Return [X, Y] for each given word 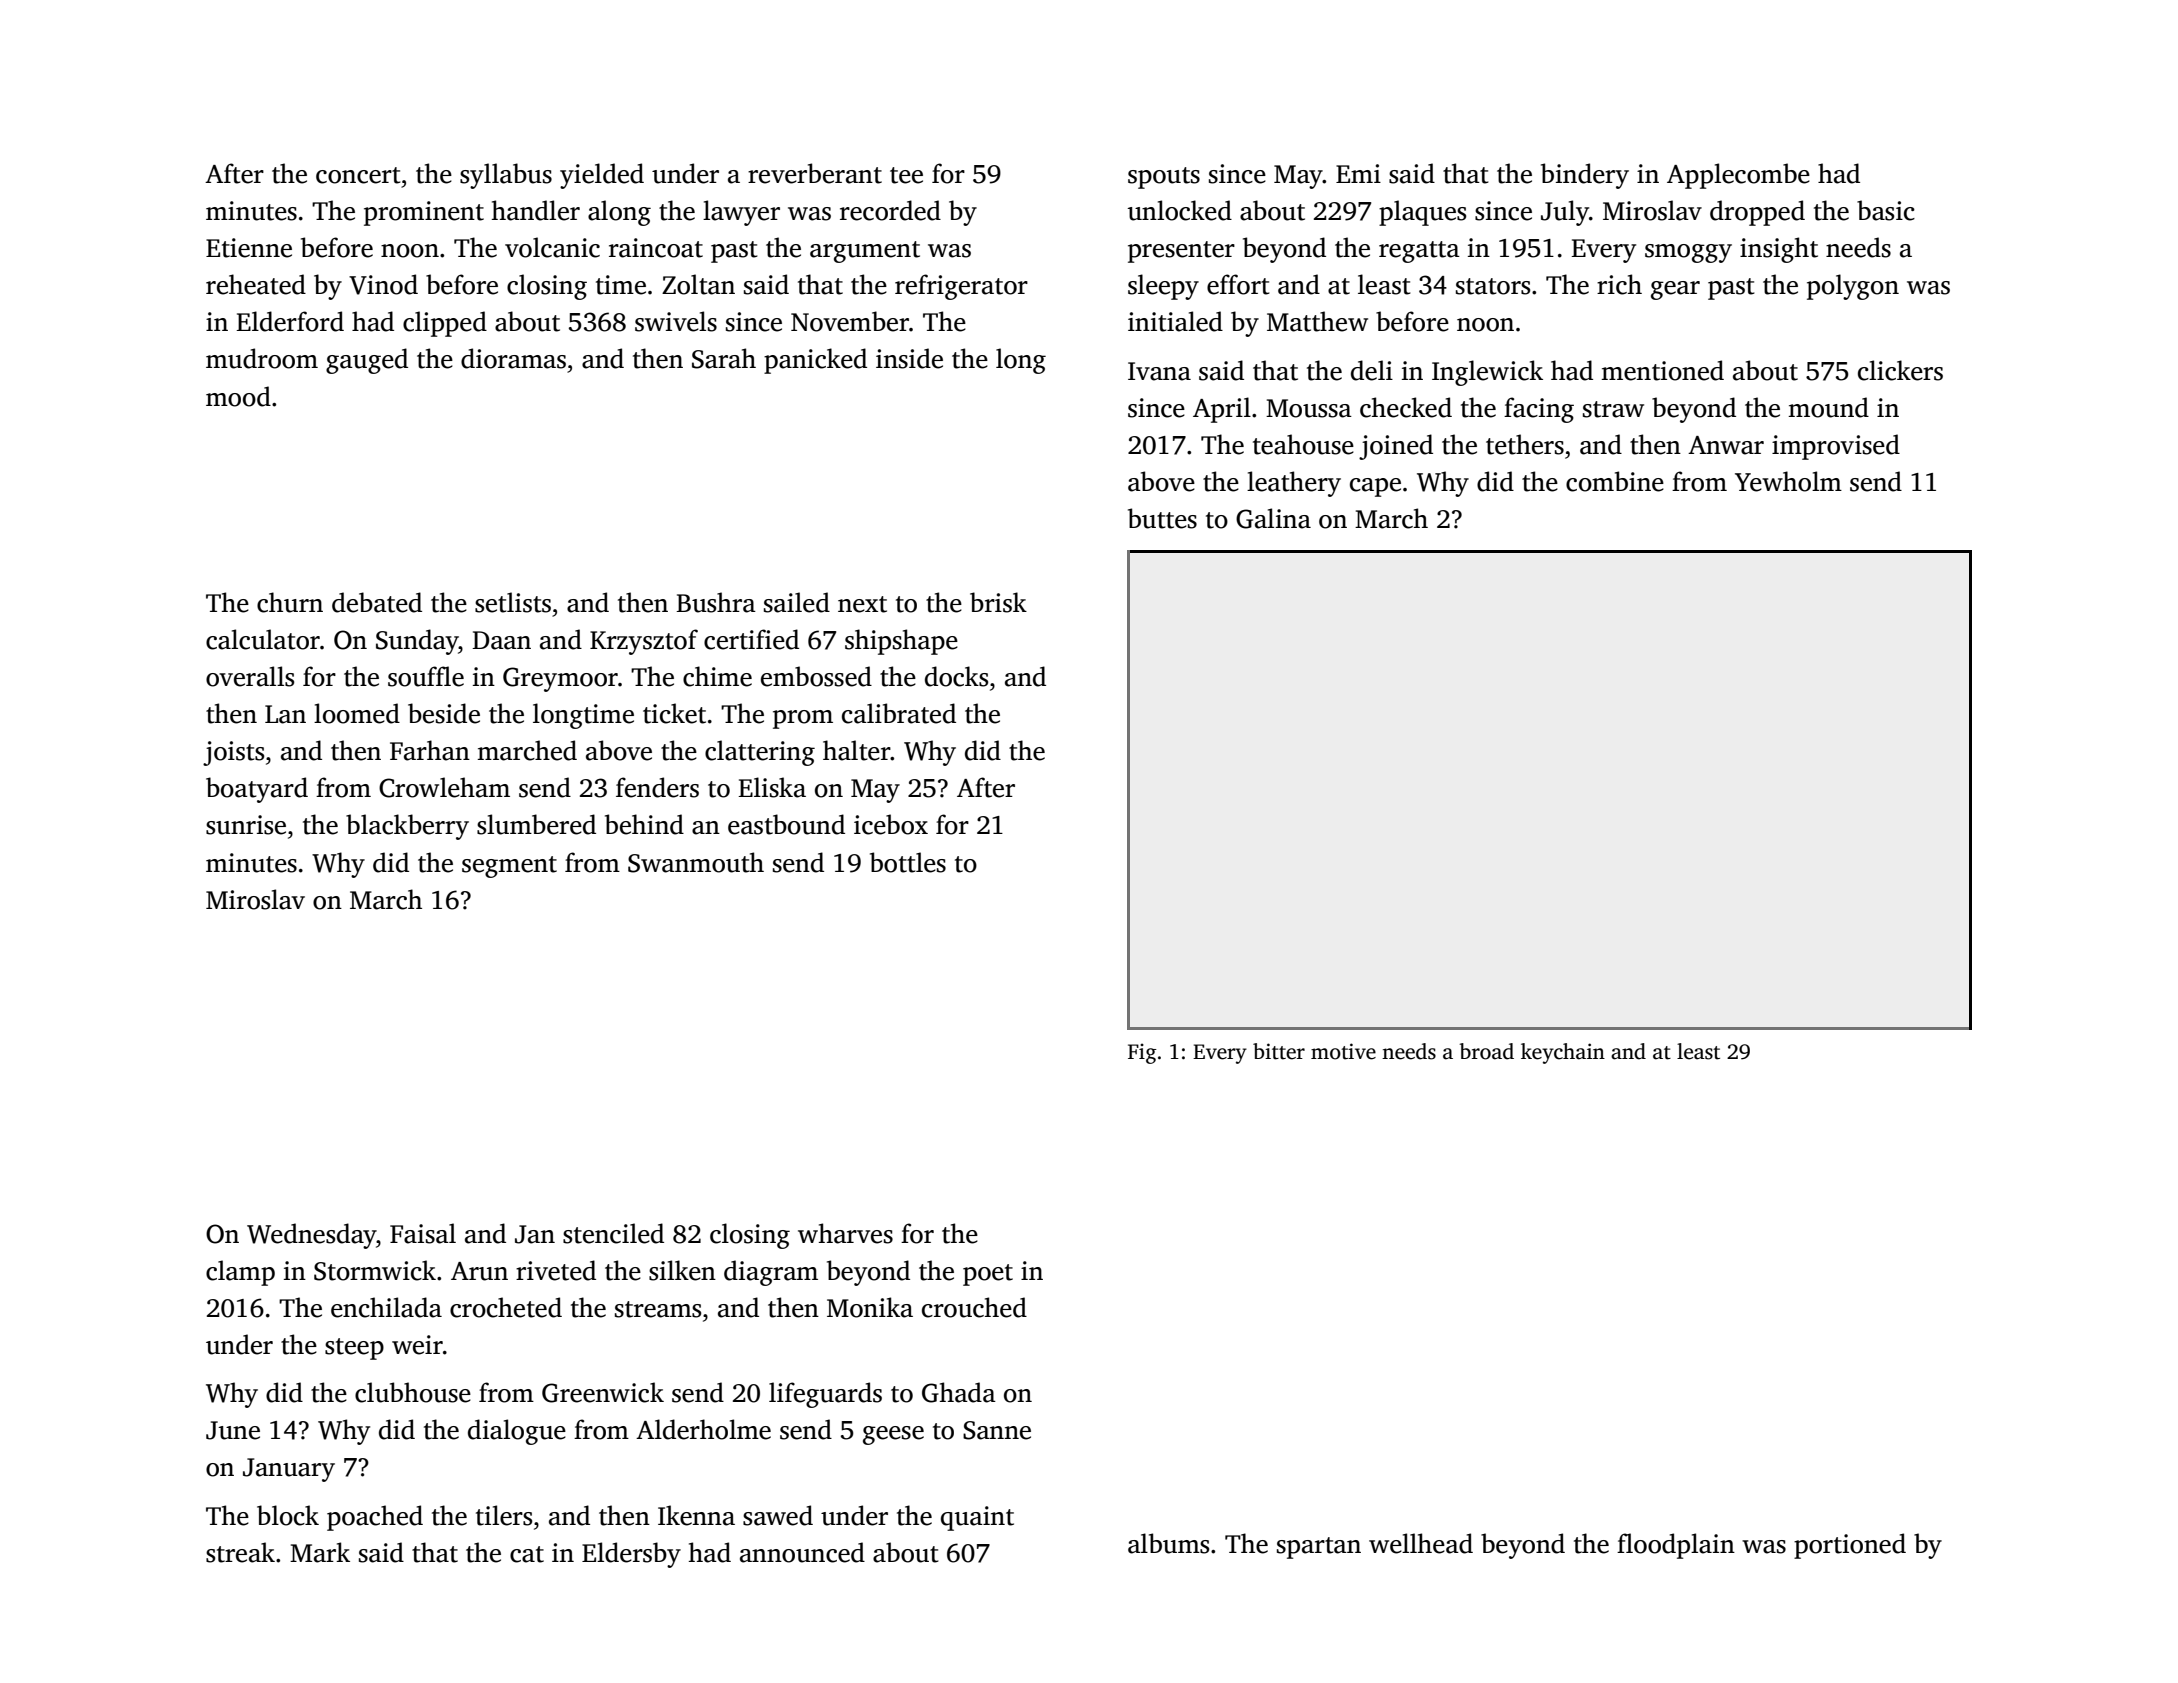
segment [509, 867]
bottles [908, 862]
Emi [1358, 173]
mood [238, 396]
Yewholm [1788, 481]
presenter [1181, 252]
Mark [320, 1552]
